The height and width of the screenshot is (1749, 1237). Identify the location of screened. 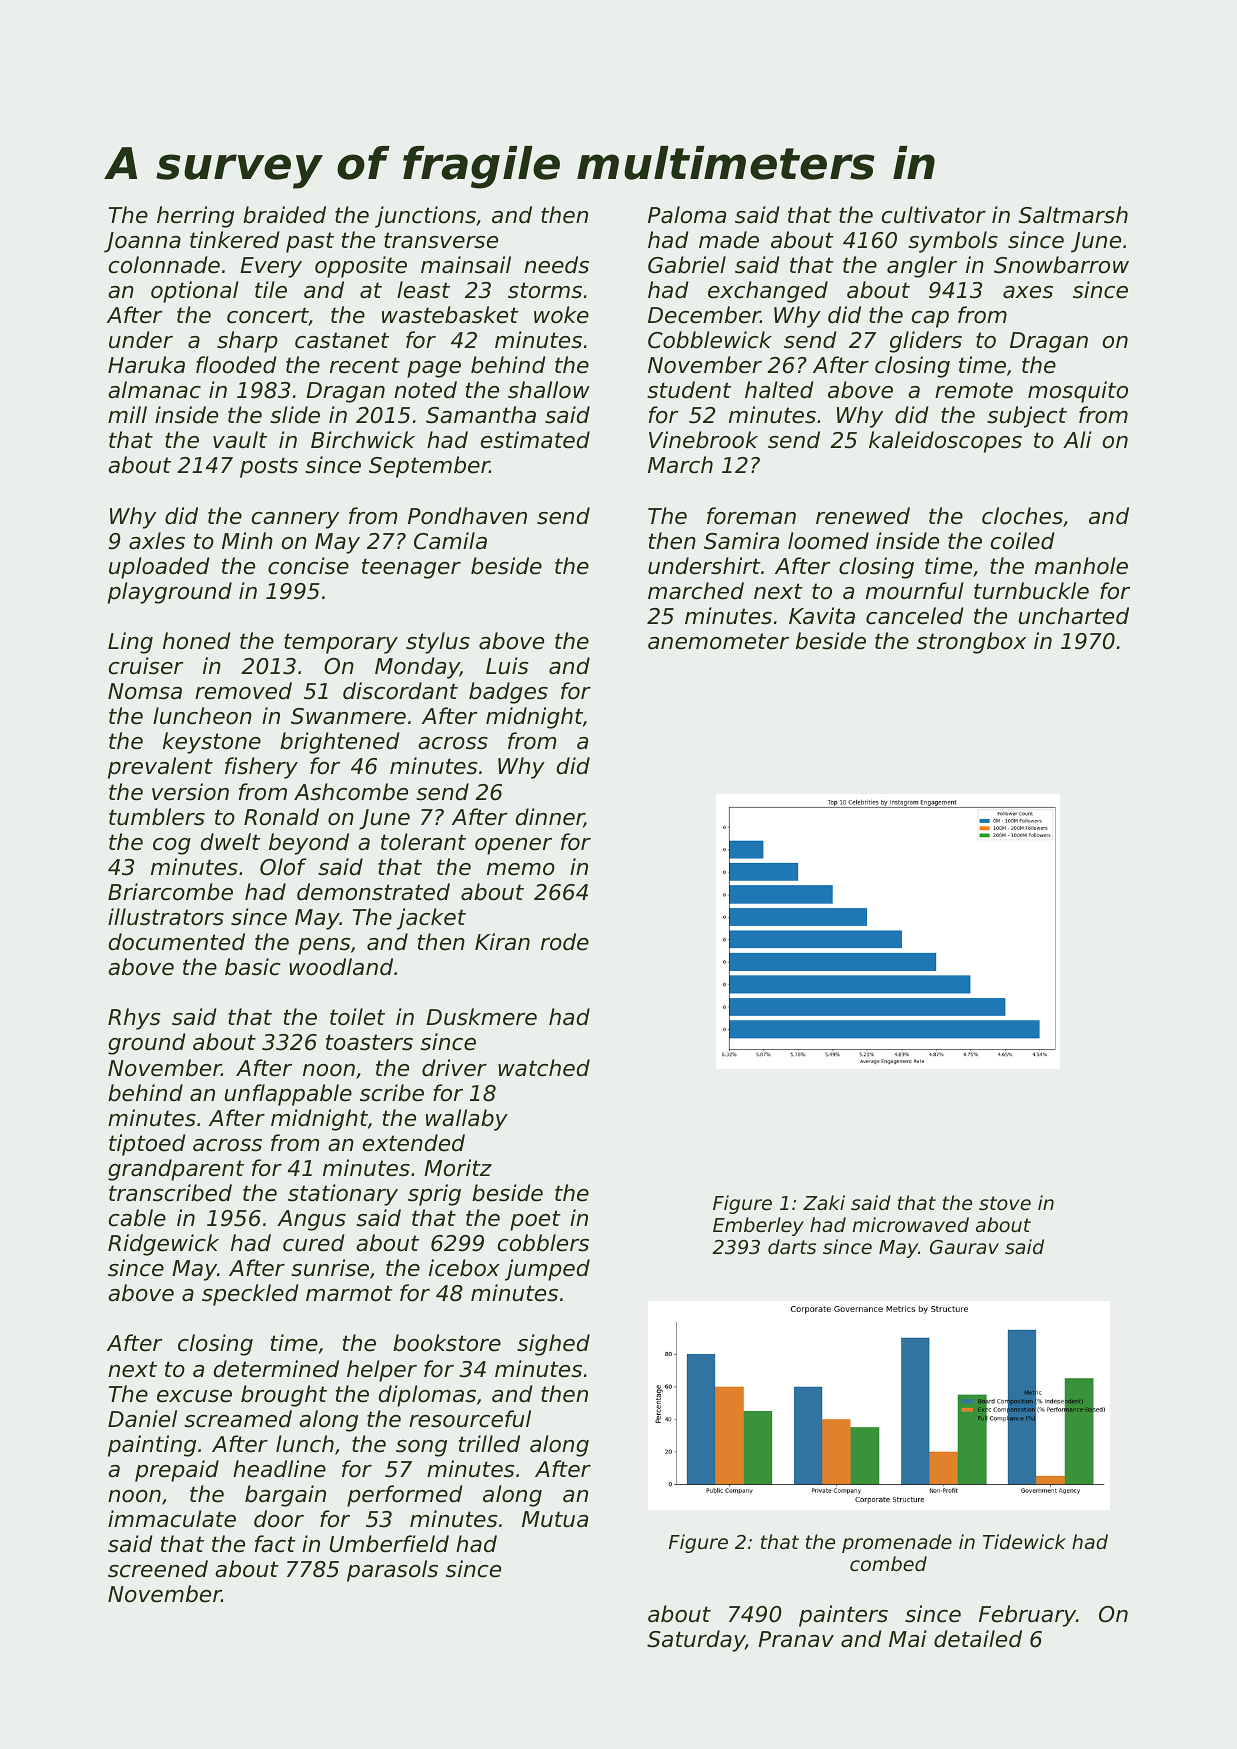
(158, 1569).
